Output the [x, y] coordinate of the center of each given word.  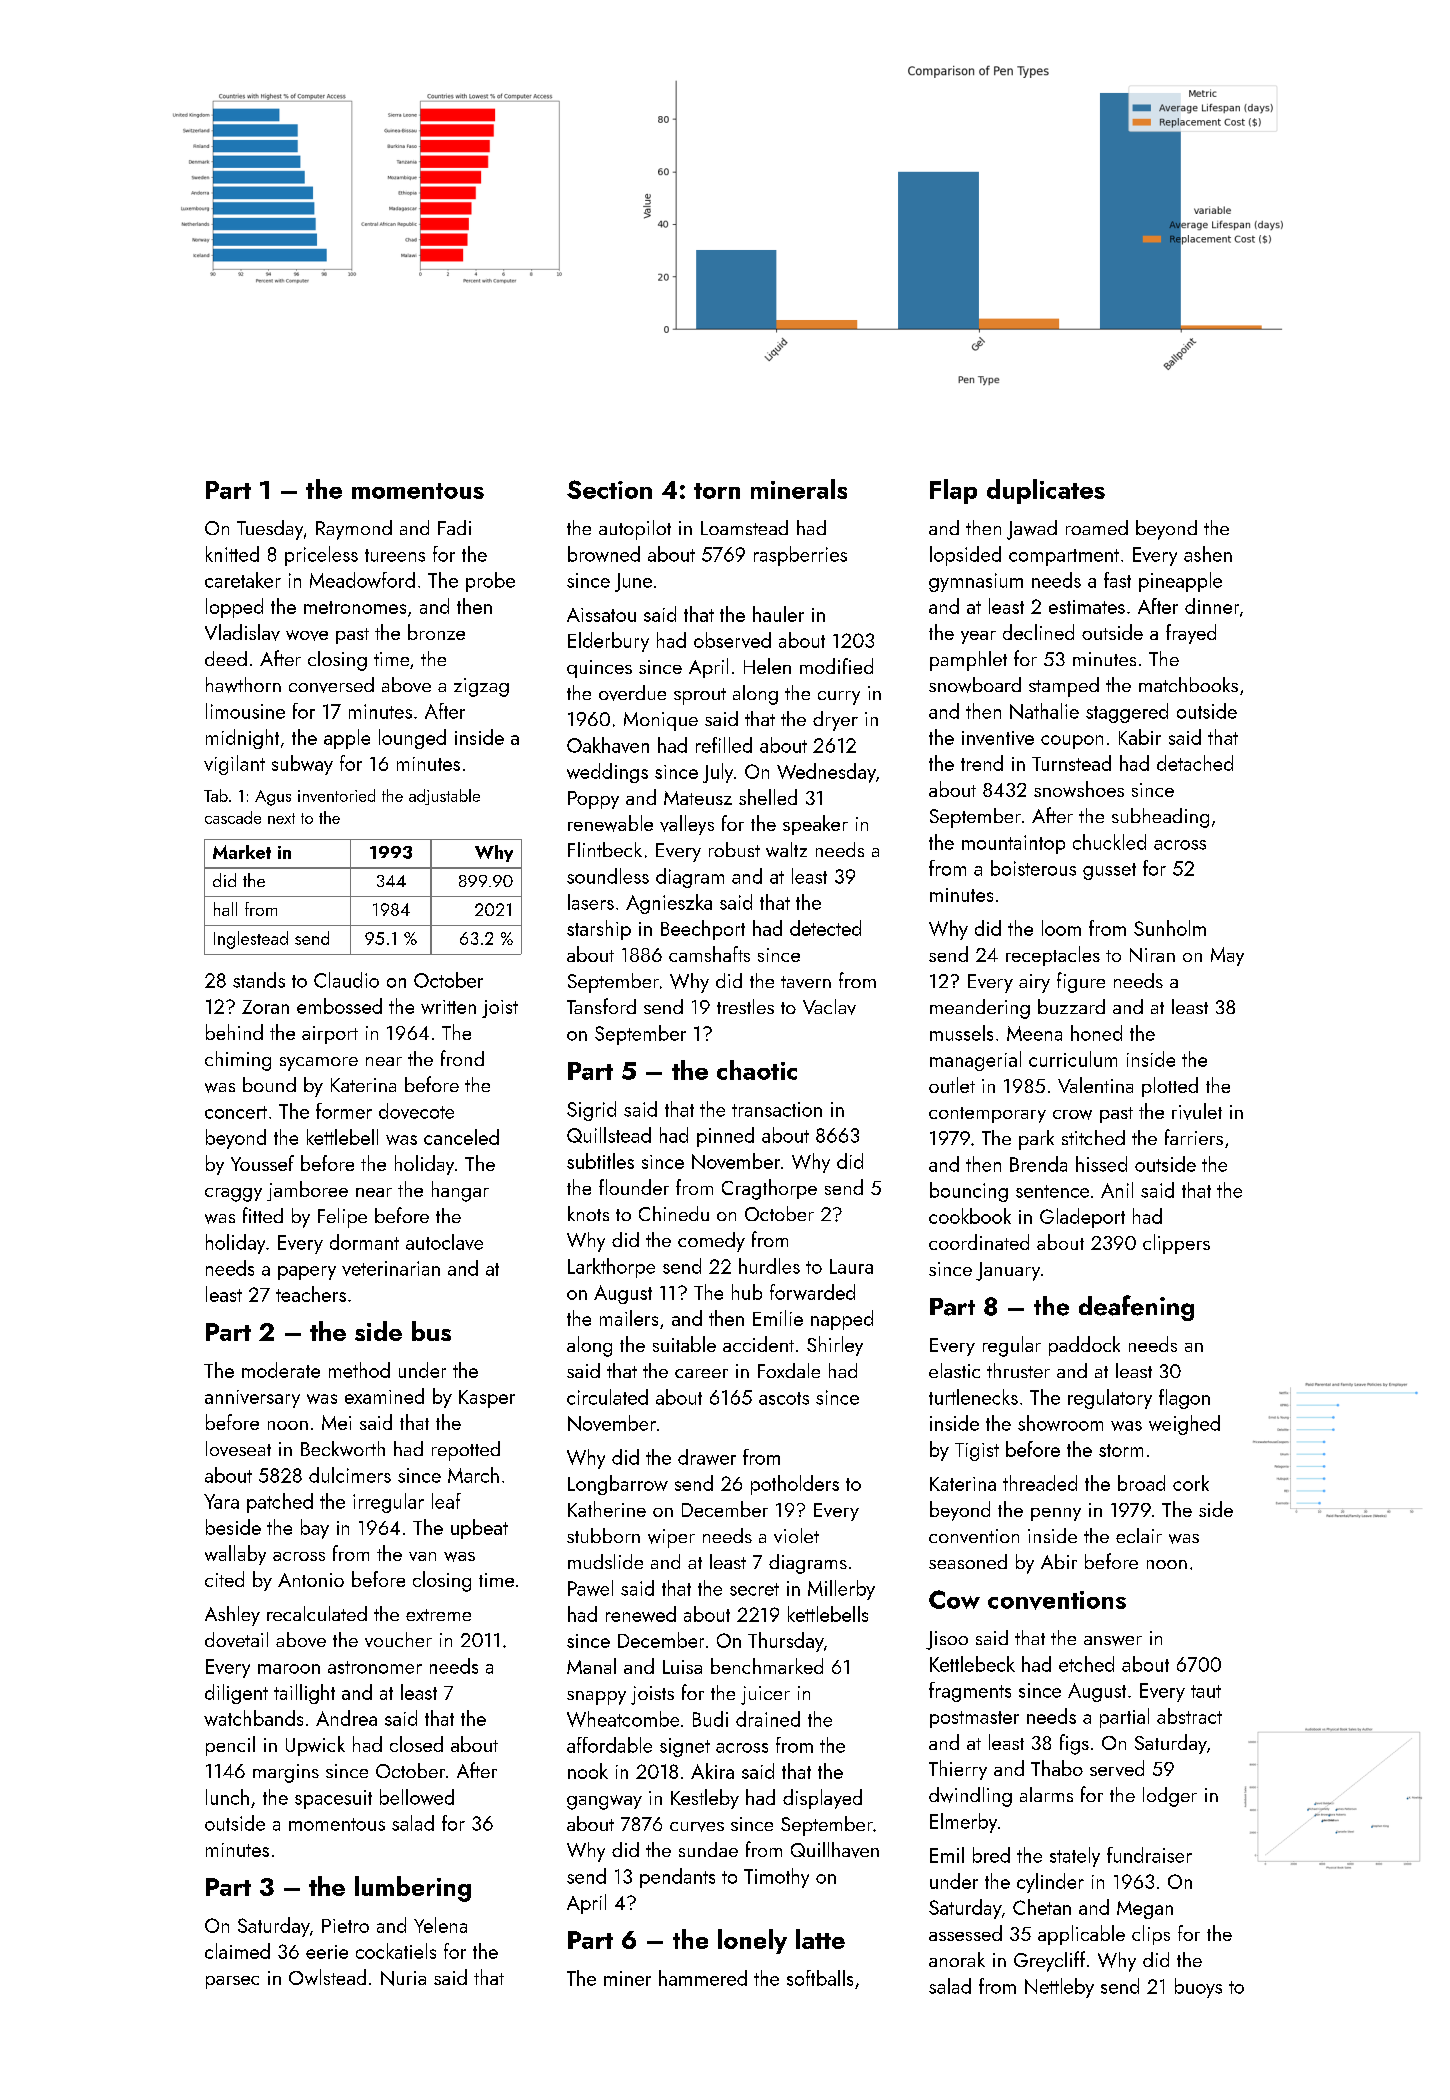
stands [259, 980]
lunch [227, 1797]
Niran [1152, 955]
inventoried [336, 795]
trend [982, 763]
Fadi [454, 527]
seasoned [968, 1561]
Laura [851, 1266]
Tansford [601, 1006]
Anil [1117, 1190]
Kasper [487, 1399]
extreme [438, 1615]
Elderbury [608, 642]
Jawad [1032, 530]
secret [754, 1589]
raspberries [800, 556]
